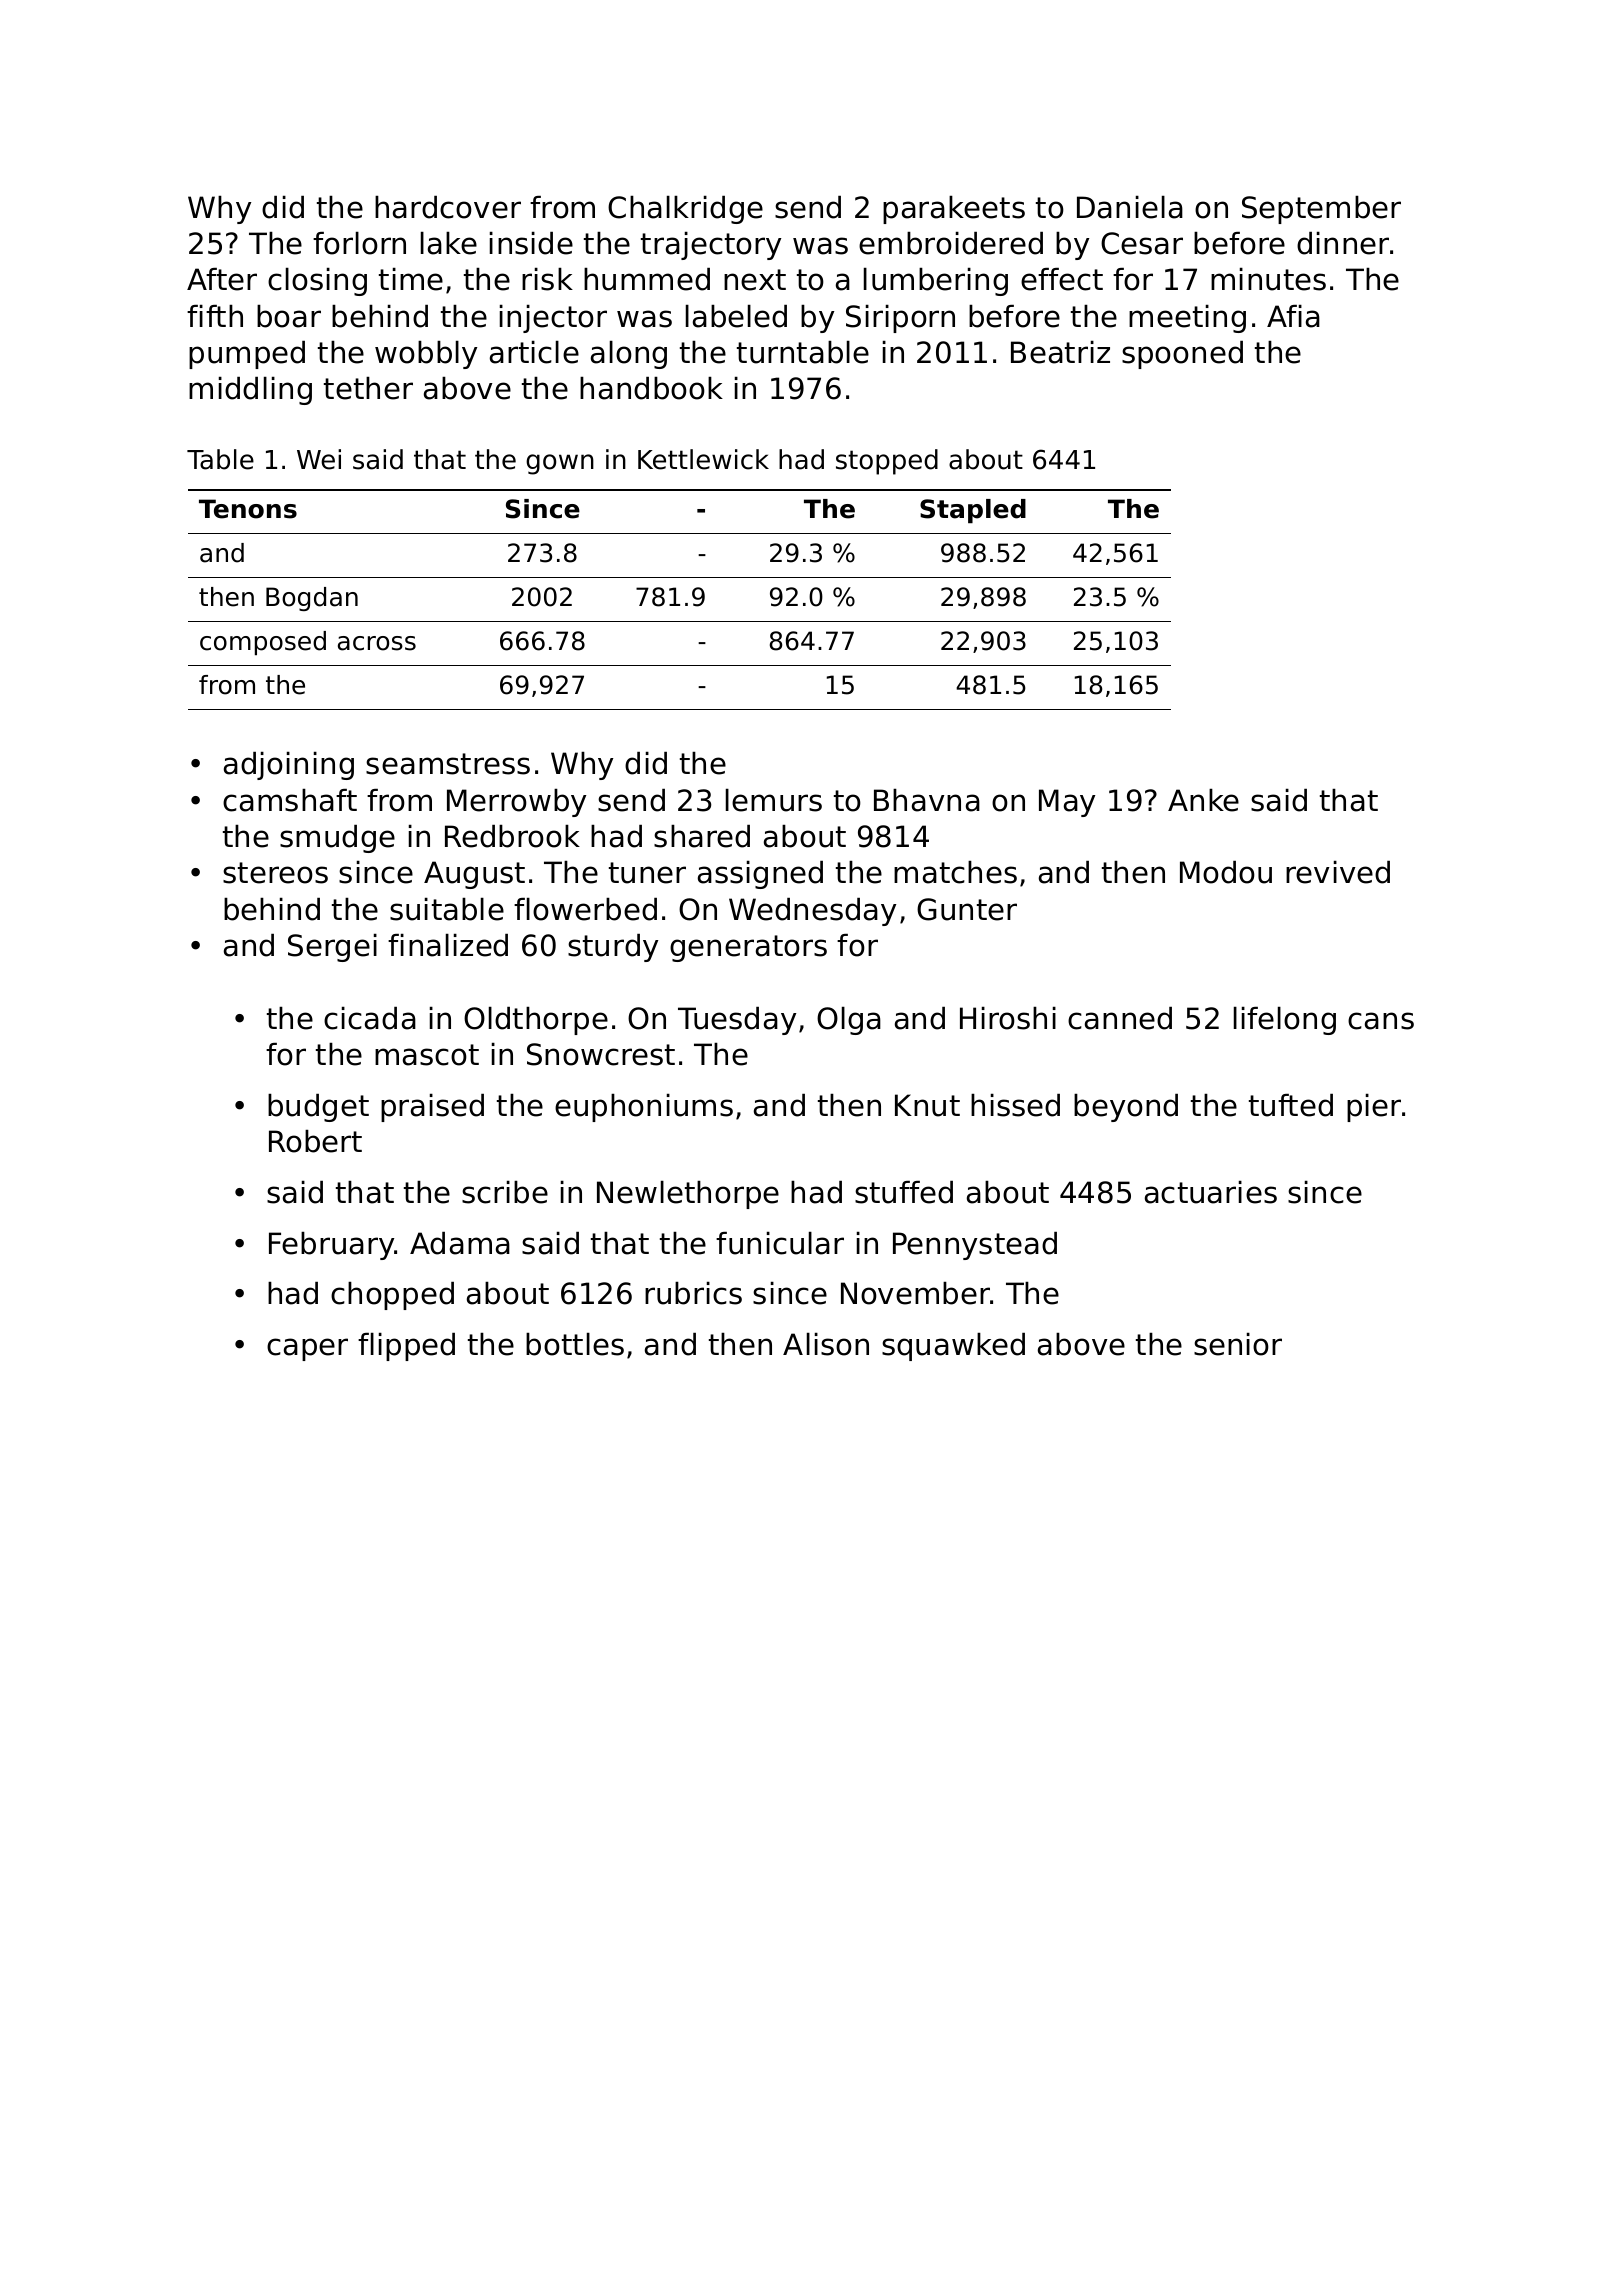 The height and width of the screenshot is (2292, 1620). Describe the element at coordinates (826, 1344) in the screenshot. I see `Alison` at that location.
